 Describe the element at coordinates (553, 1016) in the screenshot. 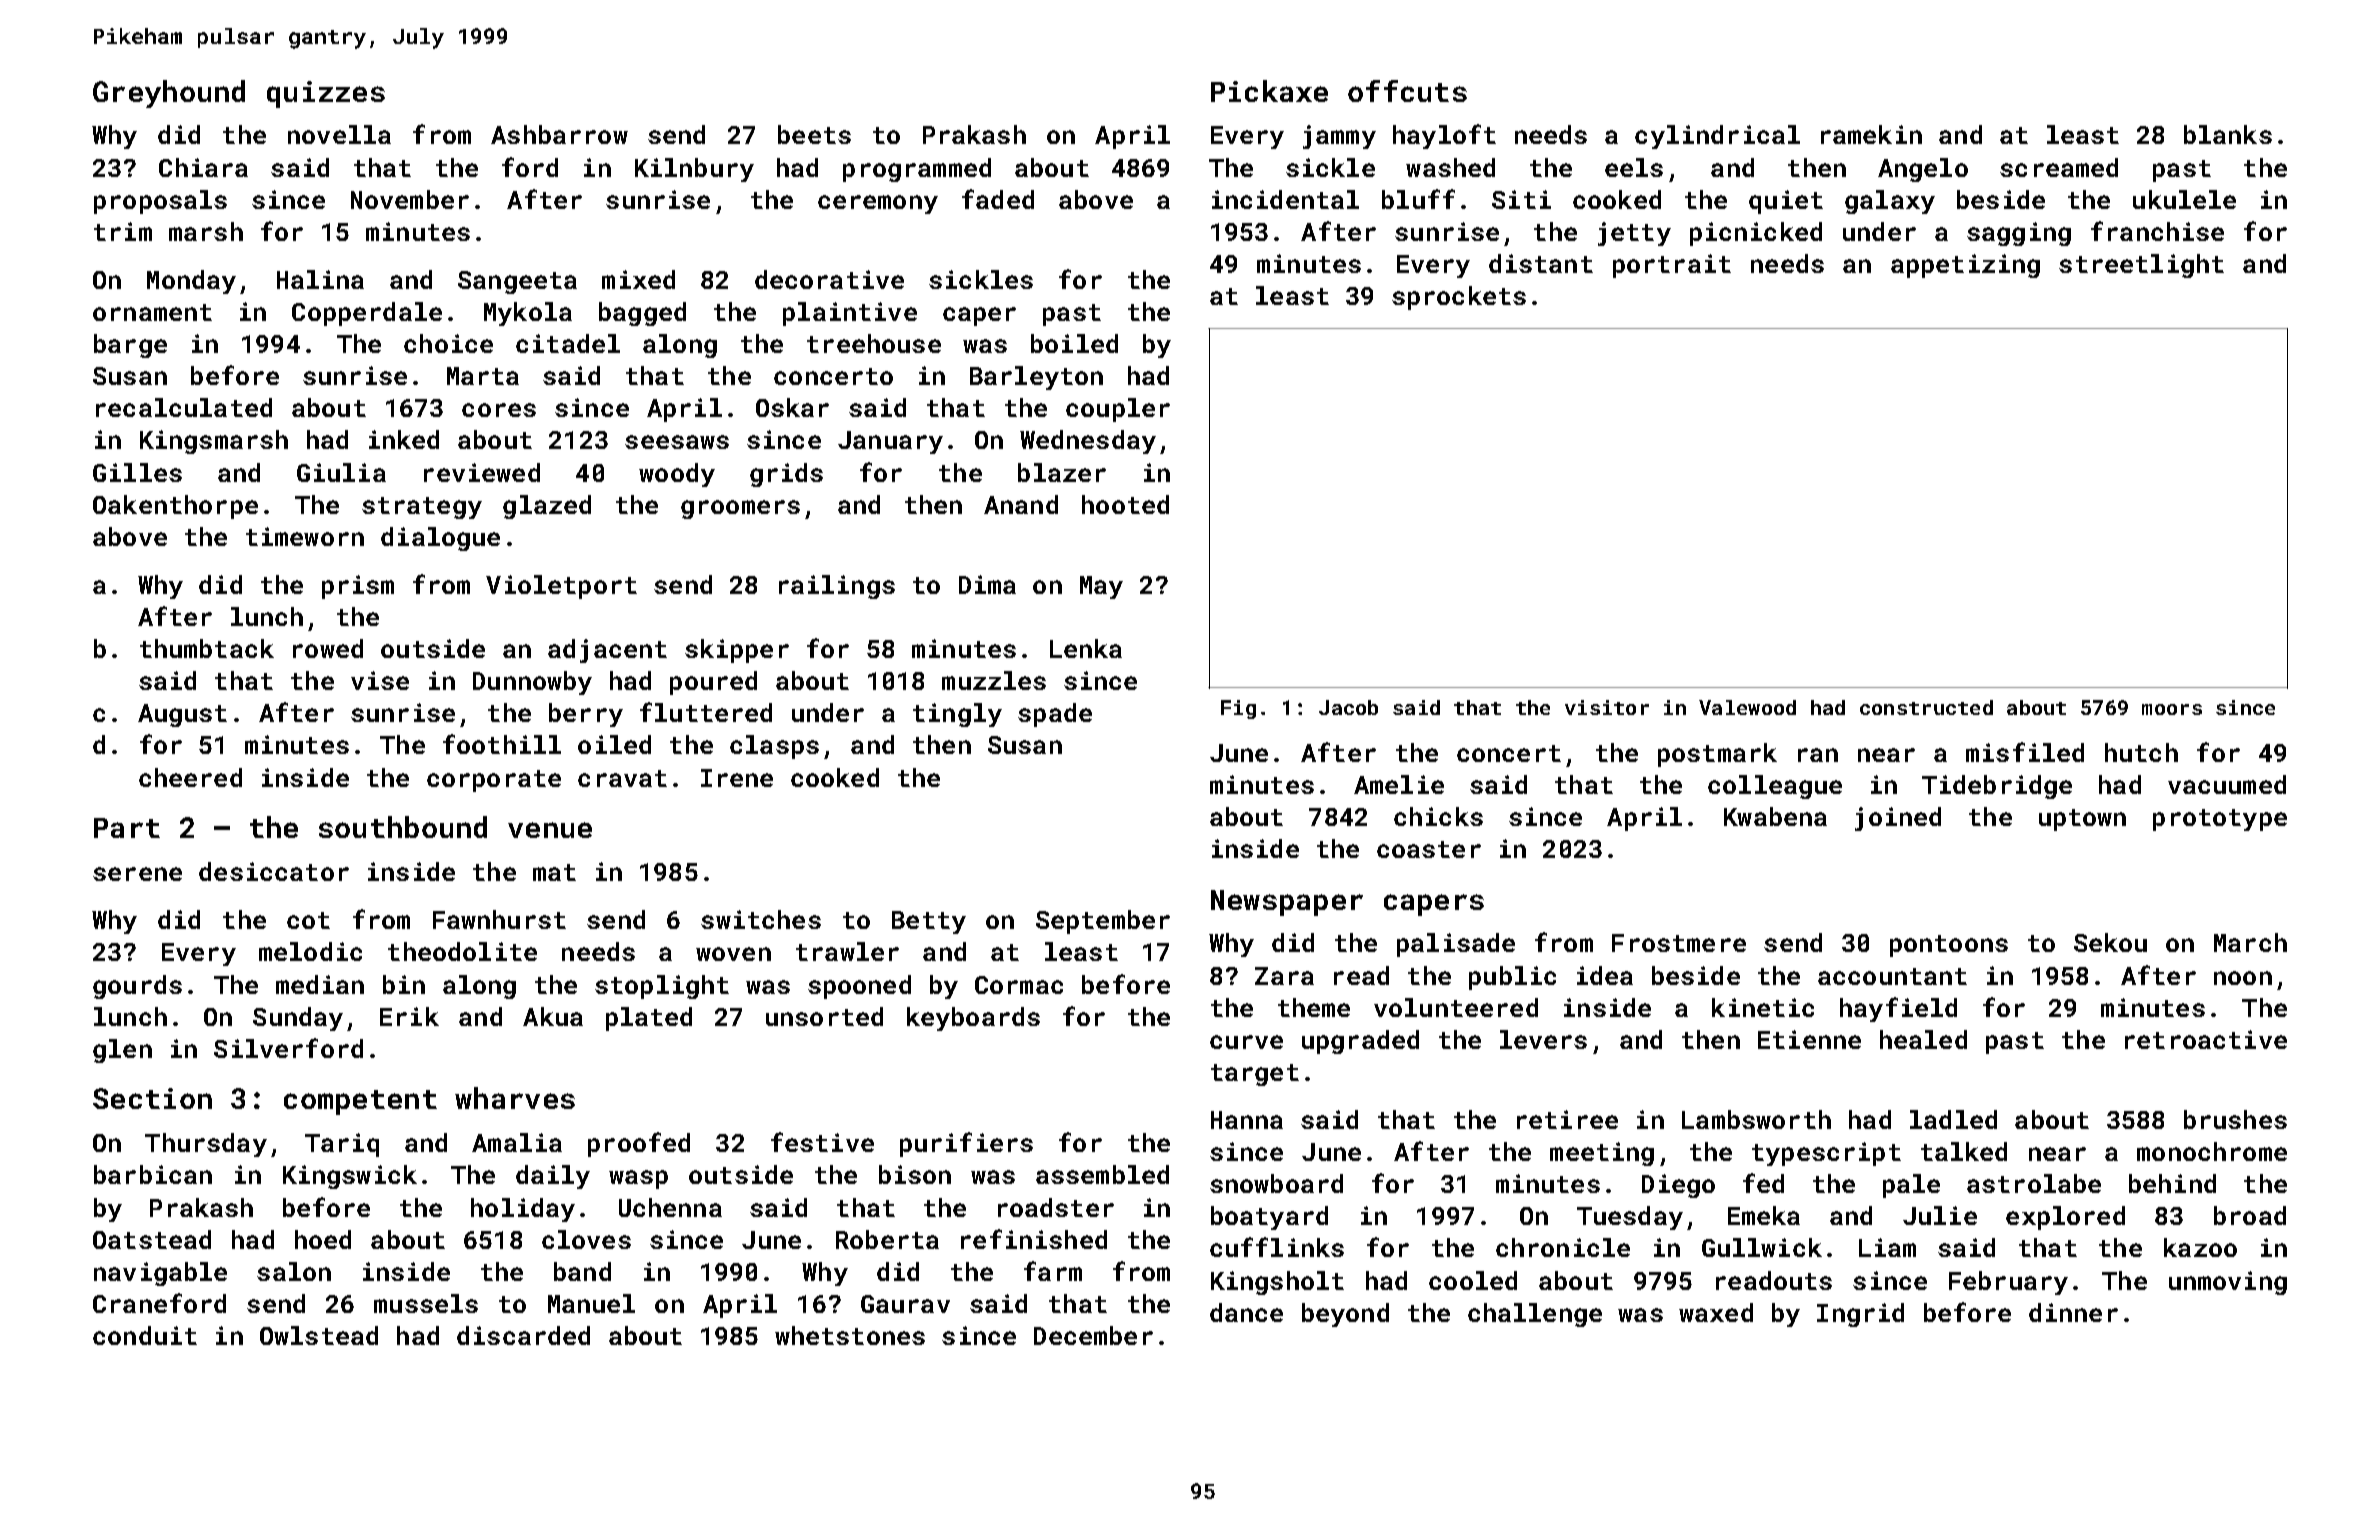

I see `Akua` at that location.
